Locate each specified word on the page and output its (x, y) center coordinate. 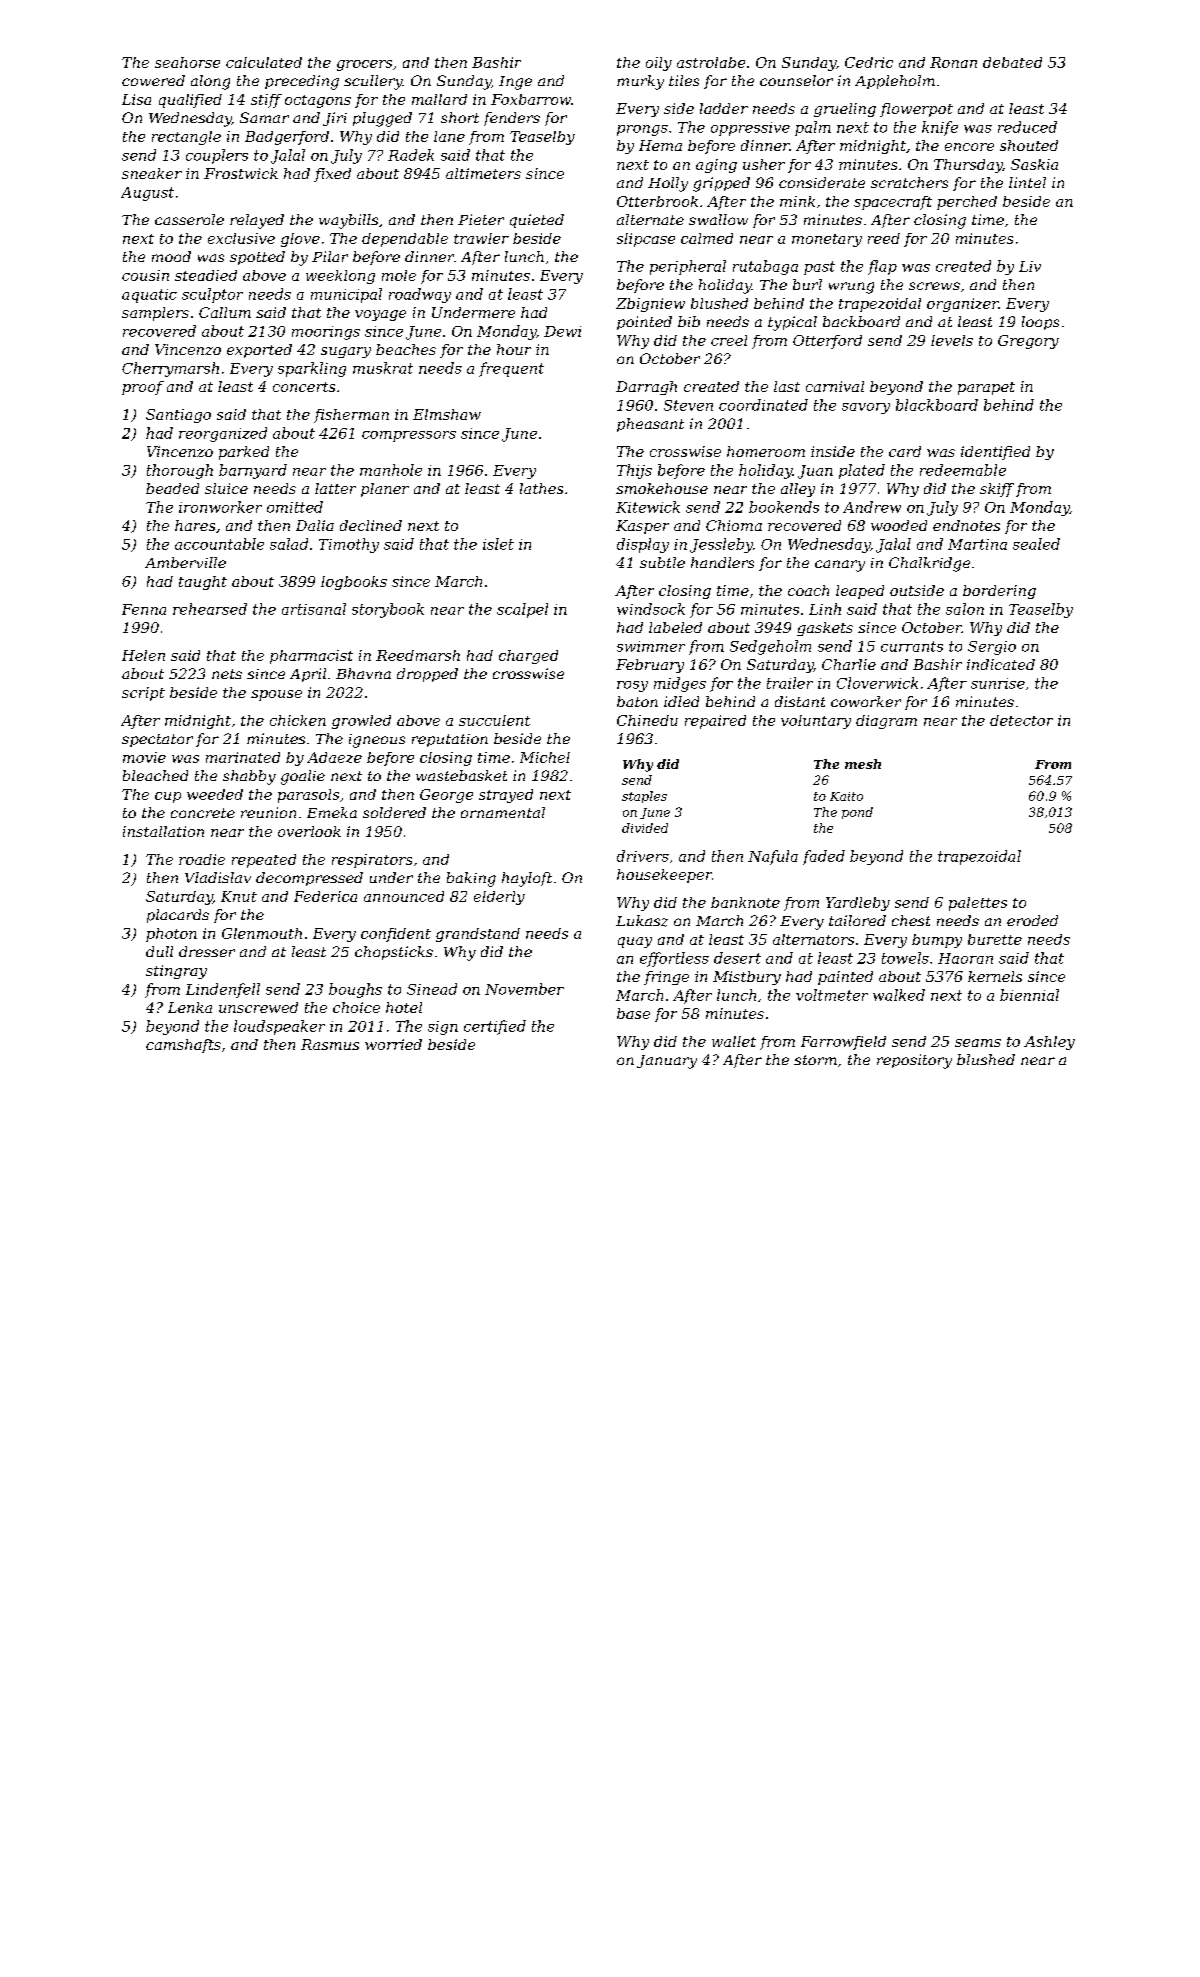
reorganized (223, 434)
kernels (995, 976)
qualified (190, 101)
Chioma (734, 525)
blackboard (937, 405)
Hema (660, 145)
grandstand (478, 935)
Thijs (634, 471)
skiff (997, 490)
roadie (202, 859)
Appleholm (895, 82)
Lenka (190, 1007)
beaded (172, 488)
